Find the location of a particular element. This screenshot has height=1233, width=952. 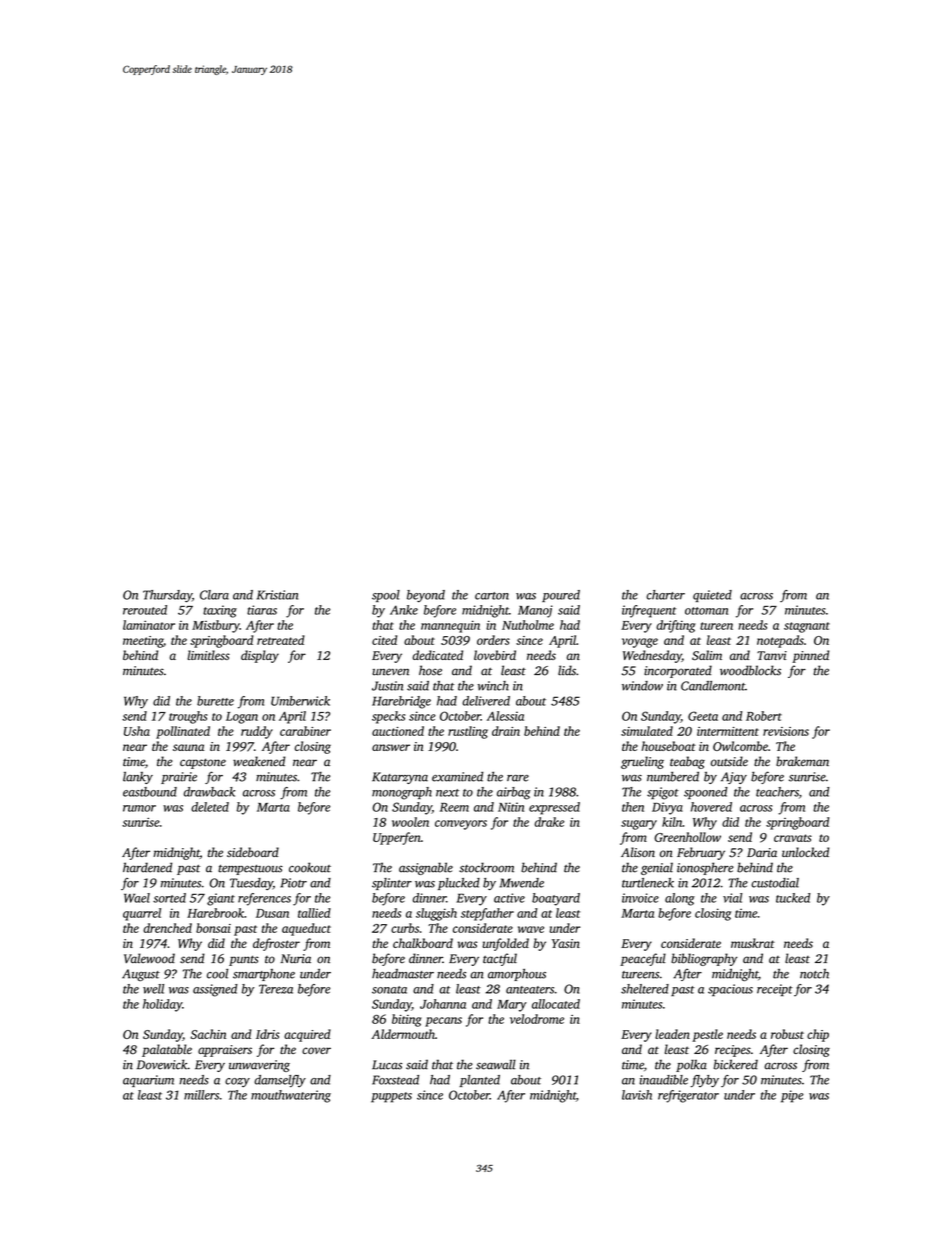

references is located at coordinates (264, 899).
